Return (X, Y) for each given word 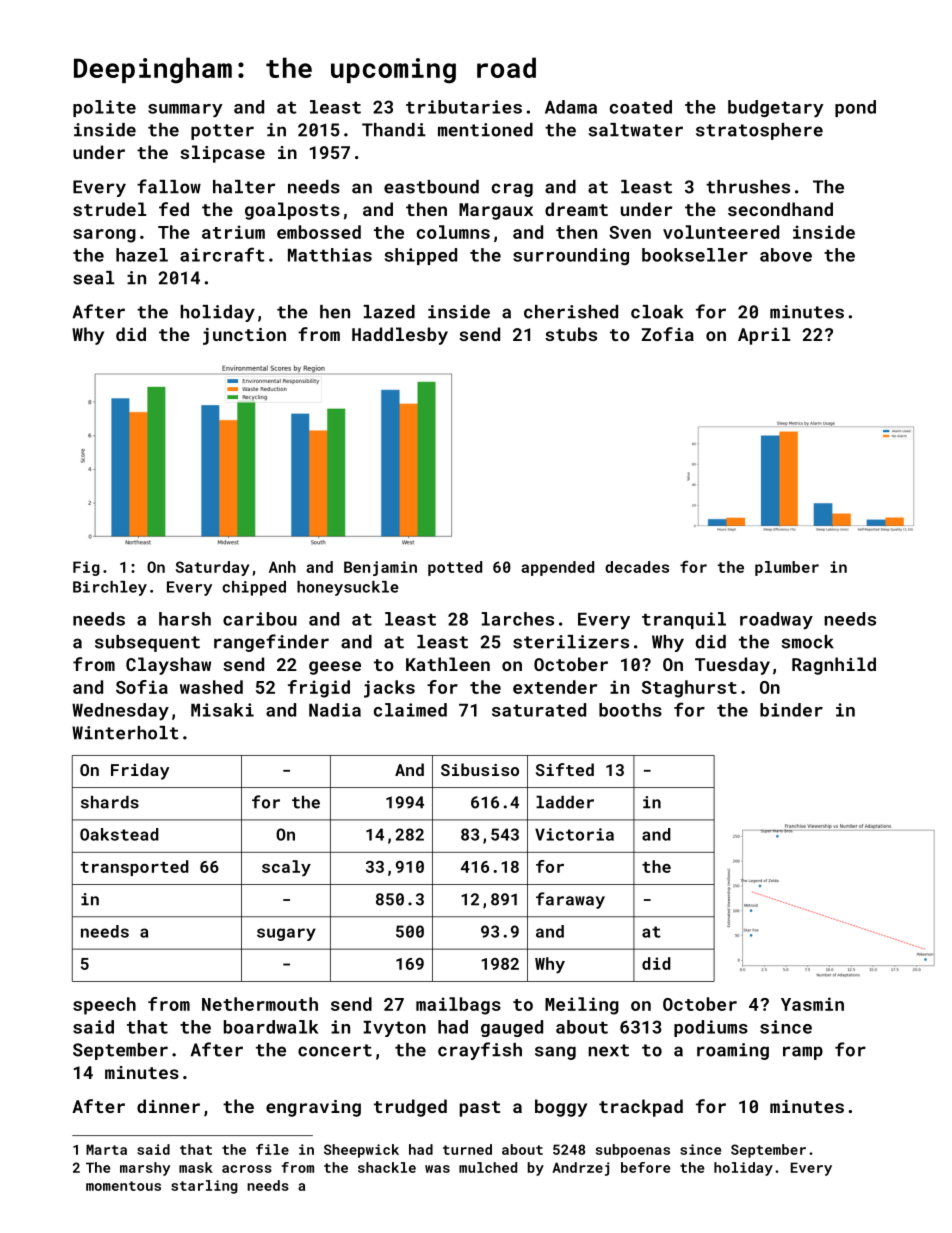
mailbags (458, 1006)
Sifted (565, 769)
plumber (787, 568)
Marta (106, 1149)
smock (807, 642)
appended (557, 568)
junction (244, 336)
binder (791, 710)
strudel (109, 209)
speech (104, 1006)
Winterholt (125, 733)
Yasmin (812, 1004)
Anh (282, 567)
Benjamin (380, 568)
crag (512, 190)
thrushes (748, 187)
